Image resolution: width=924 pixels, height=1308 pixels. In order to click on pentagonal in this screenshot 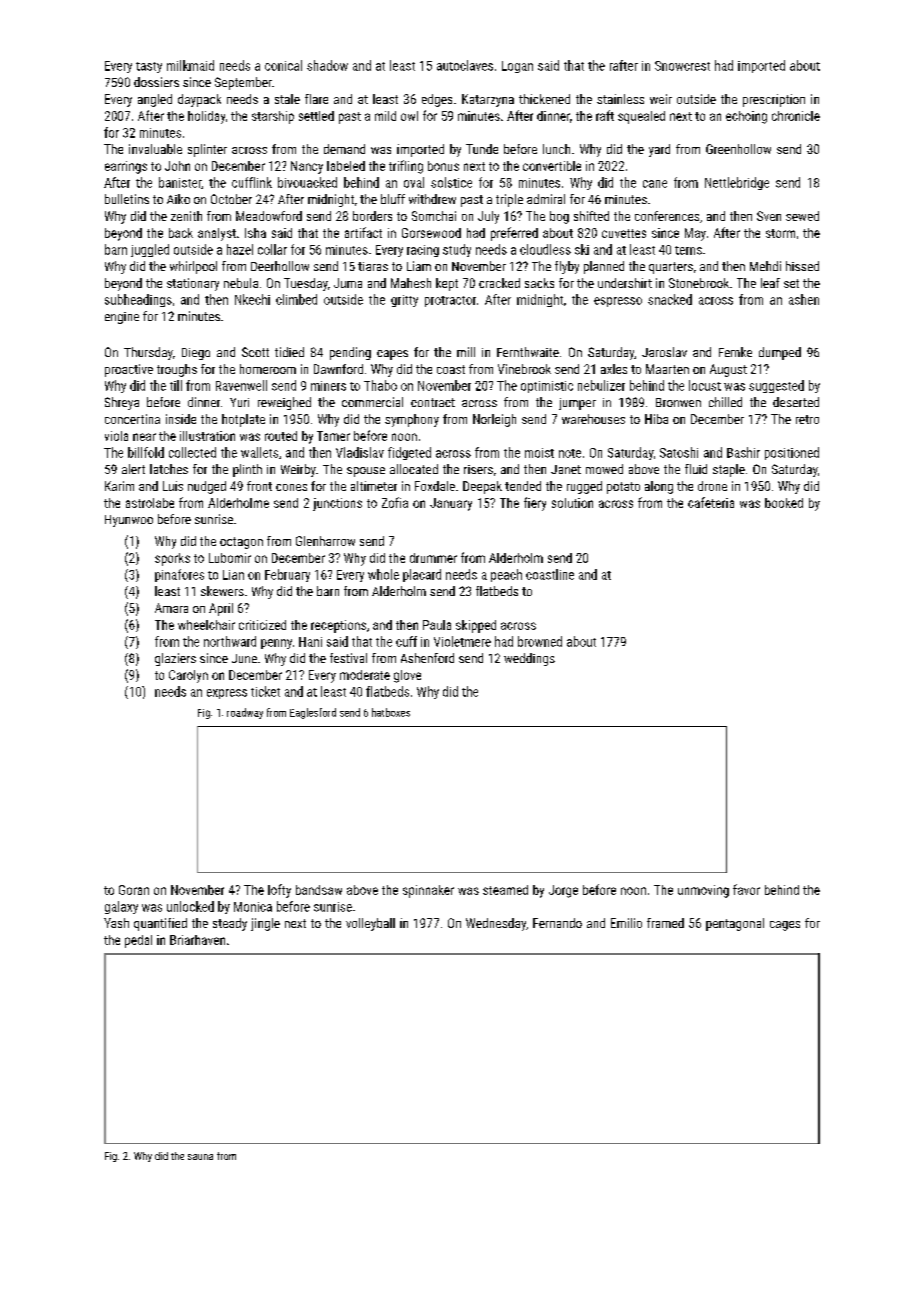, I will do `click(735, 924)`.
